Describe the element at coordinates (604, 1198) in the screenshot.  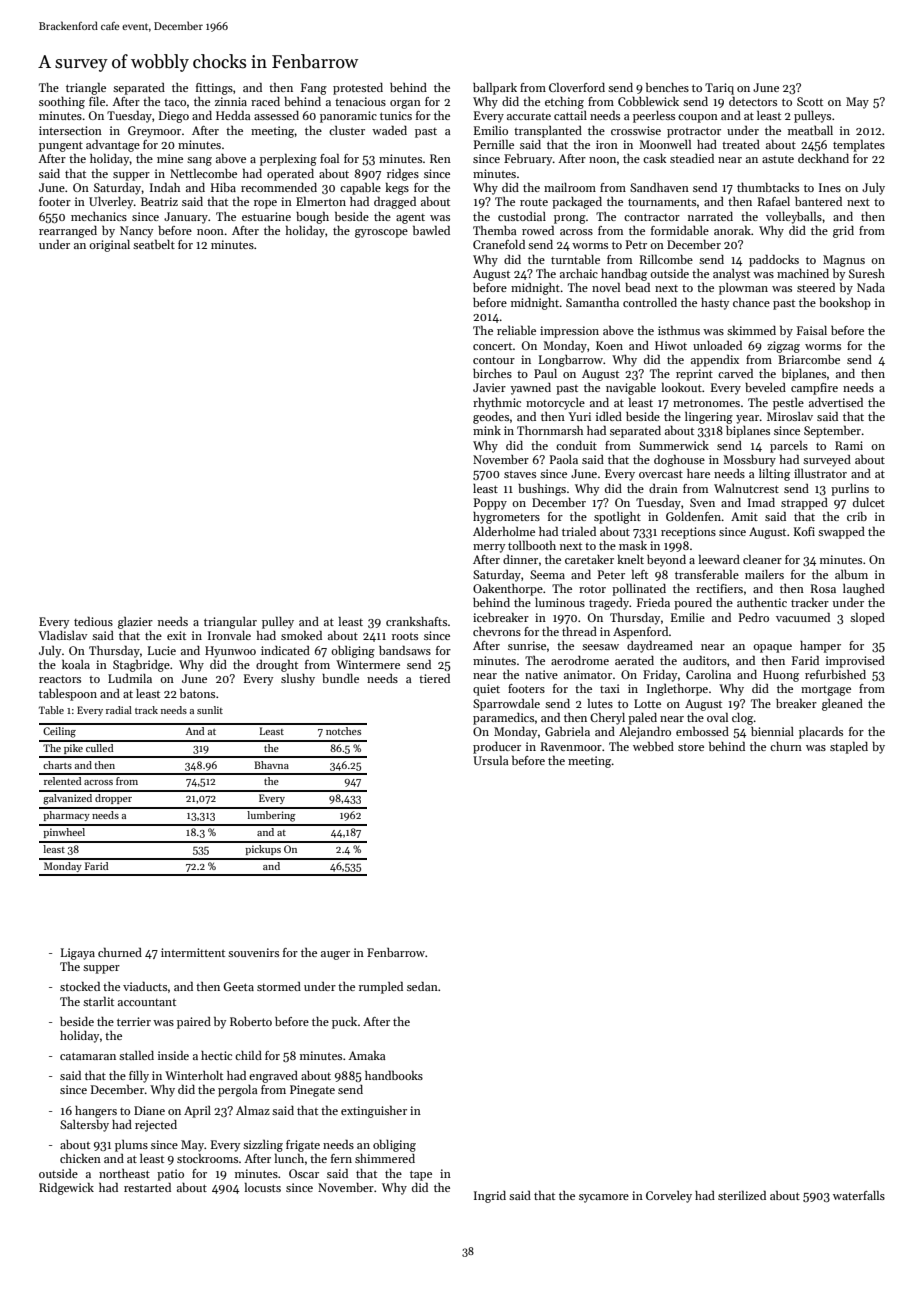
I see `sycamore` at that location.
